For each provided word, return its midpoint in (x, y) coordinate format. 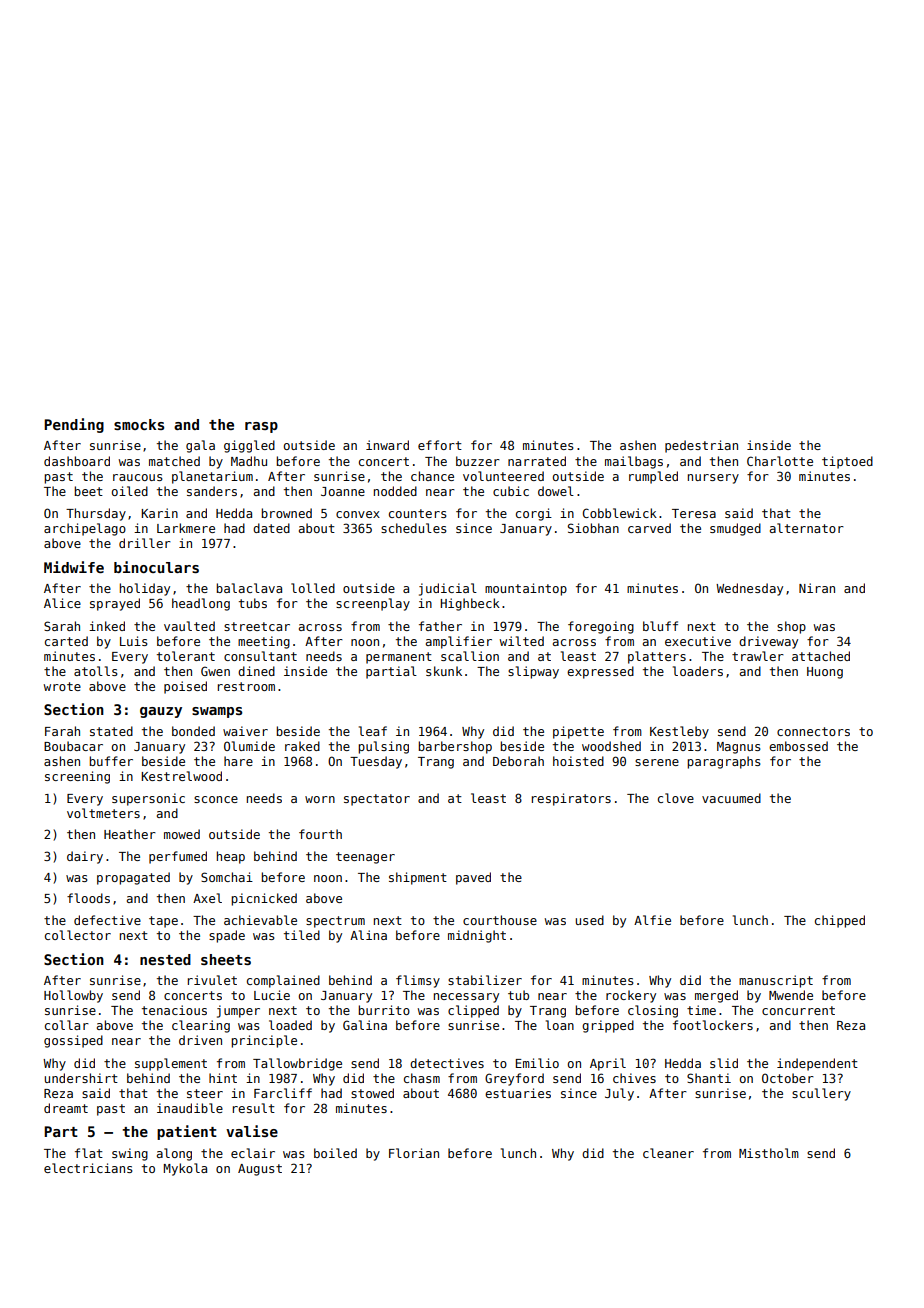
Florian (414, 1153)
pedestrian (701, 446)
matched (174, 461)
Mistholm (769, 1153)
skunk (444, 671)
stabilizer (485, 980)
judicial (448, 589)
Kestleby (679, 732)
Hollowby (73, 996)
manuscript (776, 981)
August (260, 1170)
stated (111, 731)
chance (432, 476)
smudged (735, 529)
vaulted (189, 626)
